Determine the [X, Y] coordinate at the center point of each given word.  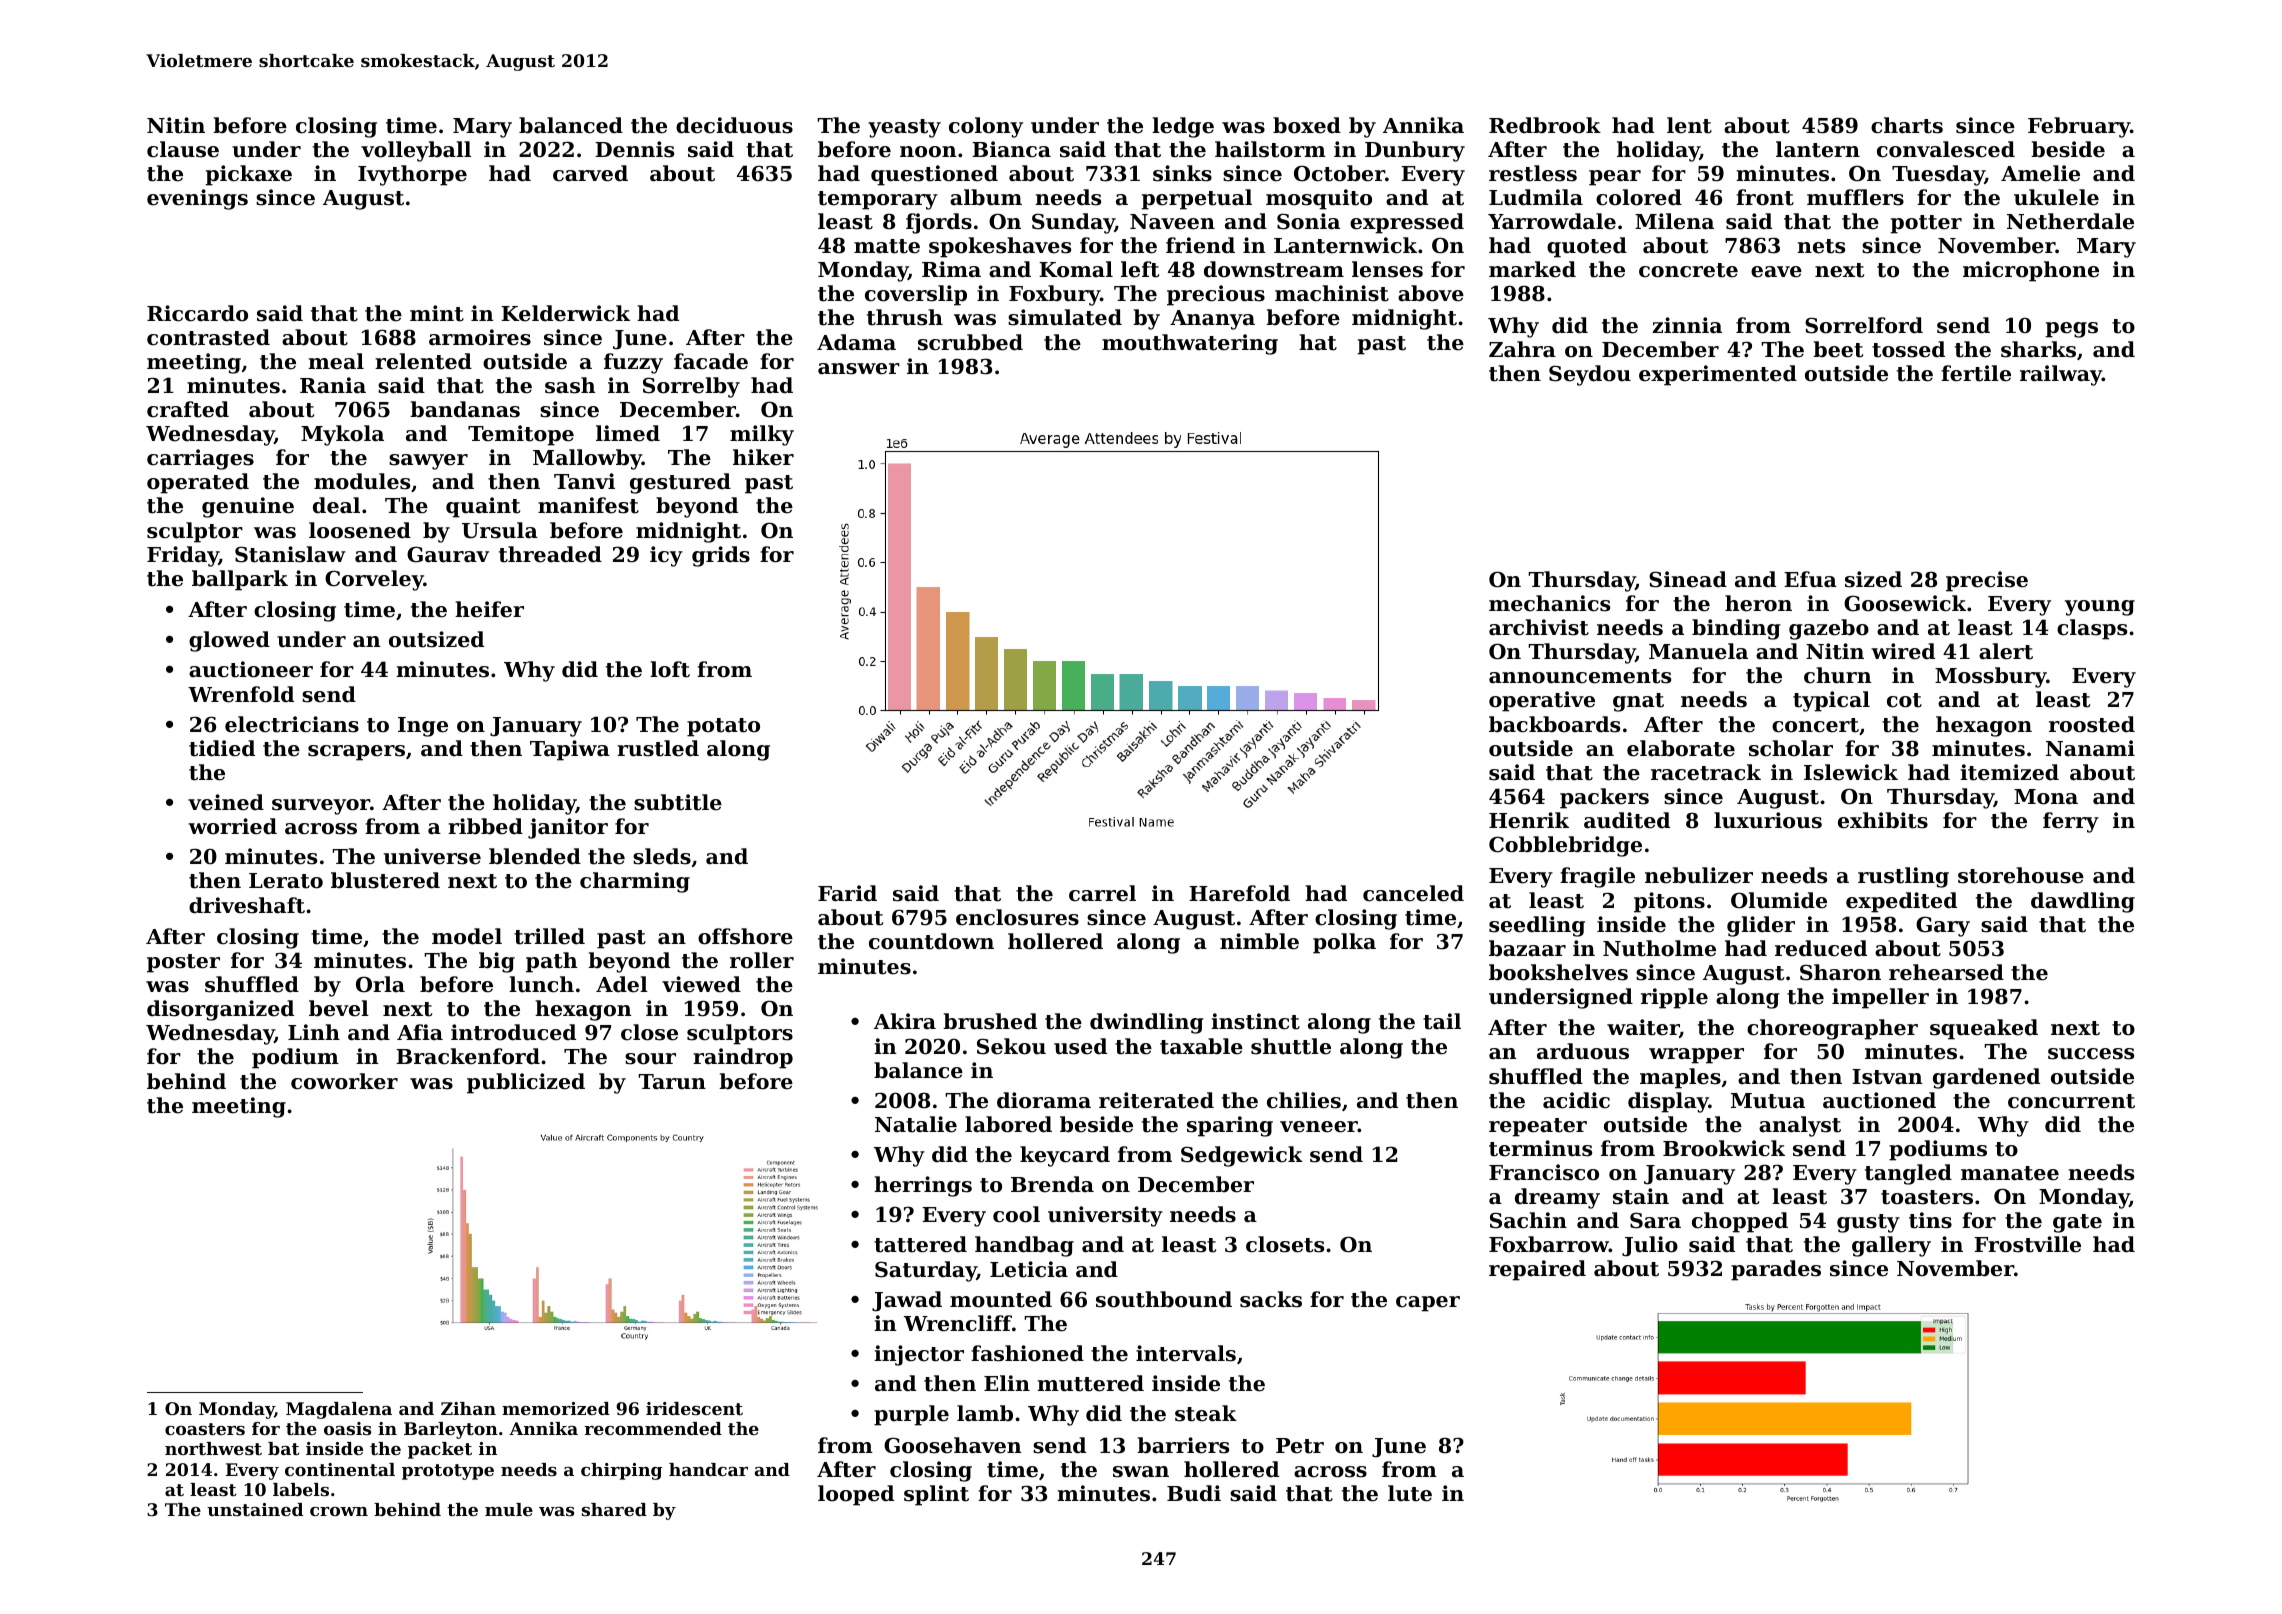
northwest [213, 1448]
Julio [1650, 1246]
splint [936, 1495]
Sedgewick [1242, 1156]
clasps [2092, 629]
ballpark [240, 580]
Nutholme [1659, 948]
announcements [1580, 676]
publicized [526, 1083]
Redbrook [1545, 125]
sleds [662, 856]
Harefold [1239, 893]
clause [183, 149]
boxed [1307, 125]
